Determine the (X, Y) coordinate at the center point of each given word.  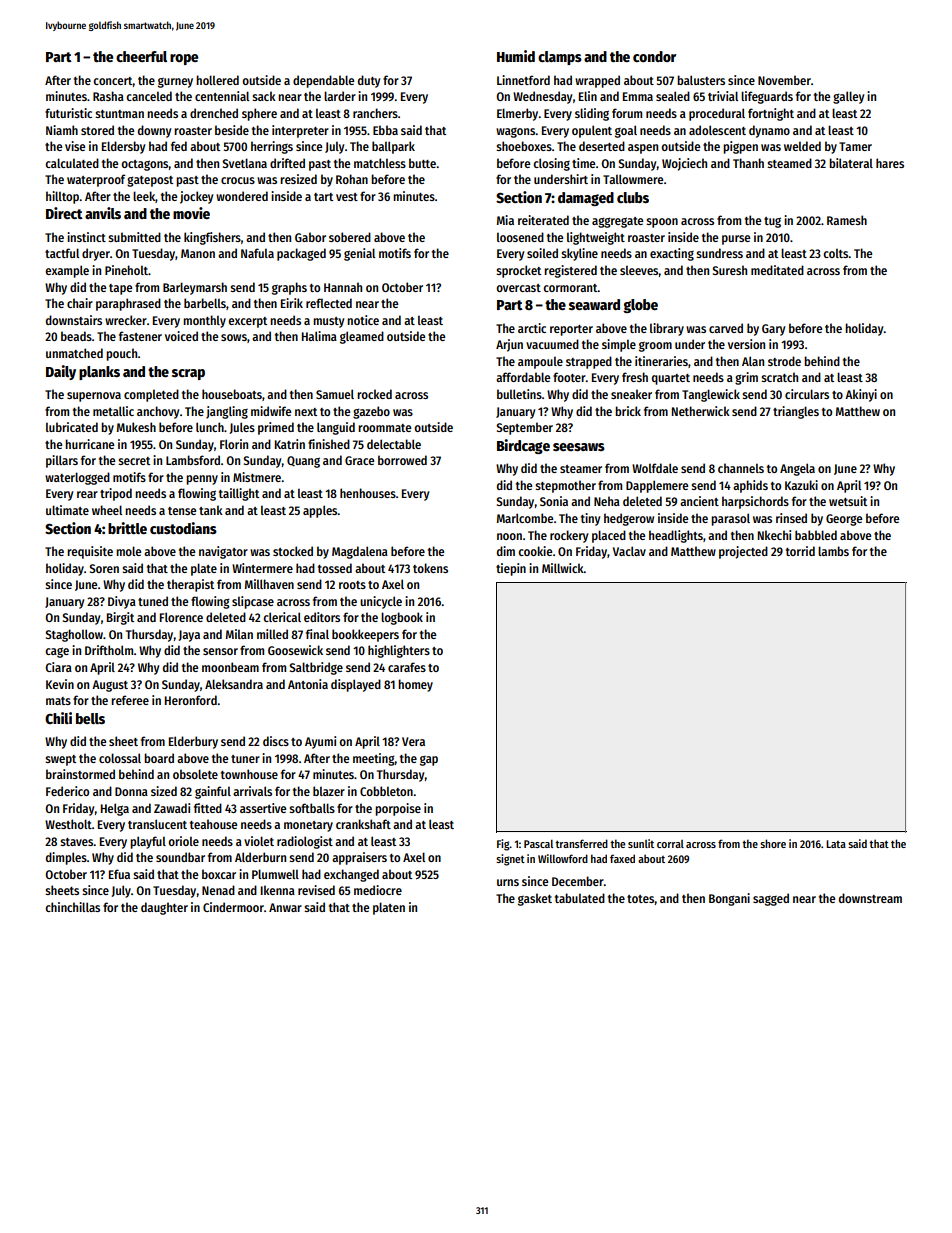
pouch (122, 354)
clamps (560, 58)
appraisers (359, 858)
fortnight (771, 114)
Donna (131, 791)
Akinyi (861, 395)
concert (113, 81)
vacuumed (552, 344)
